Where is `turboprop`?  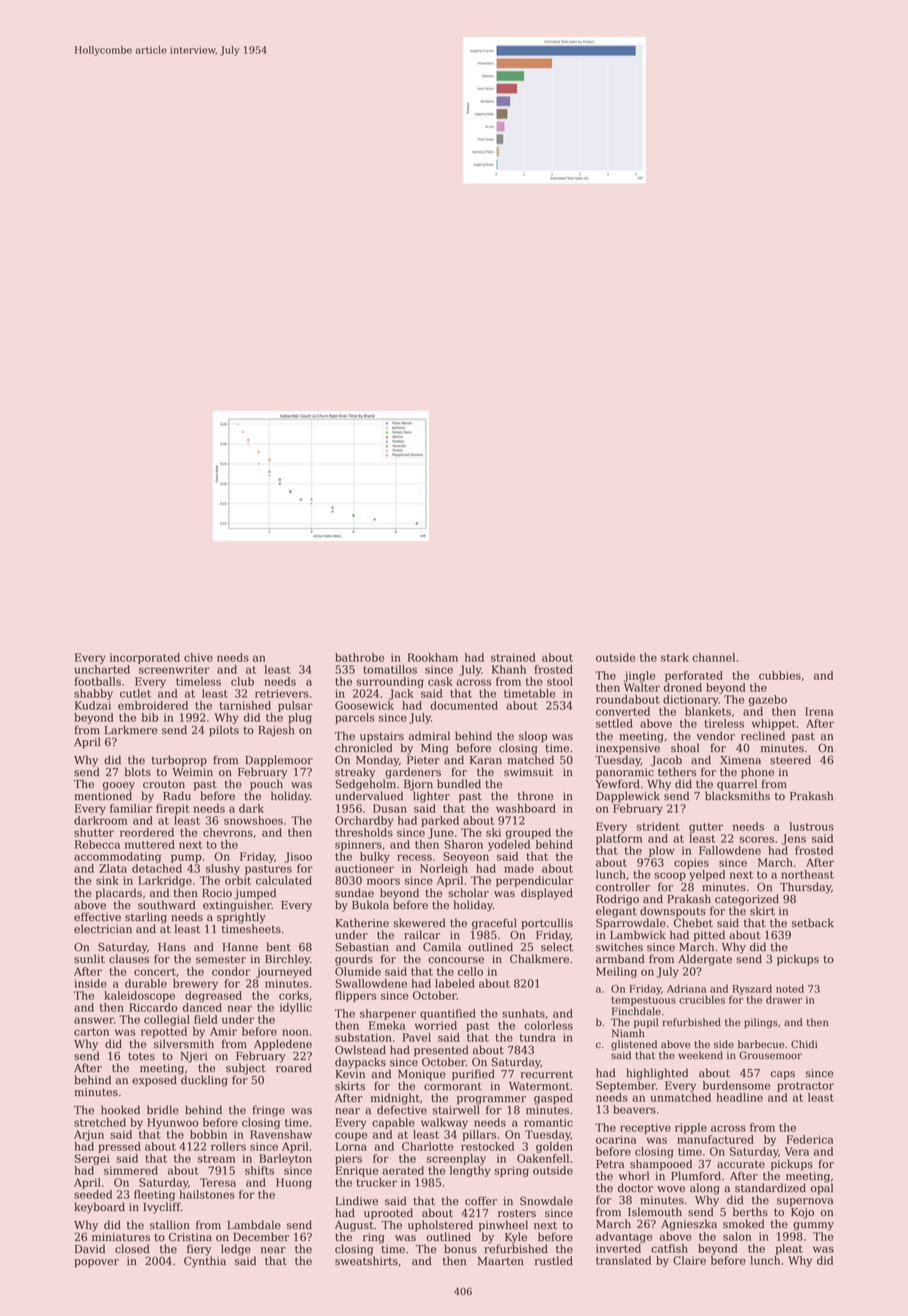
turboprop is located at coordinates (179, 761).
